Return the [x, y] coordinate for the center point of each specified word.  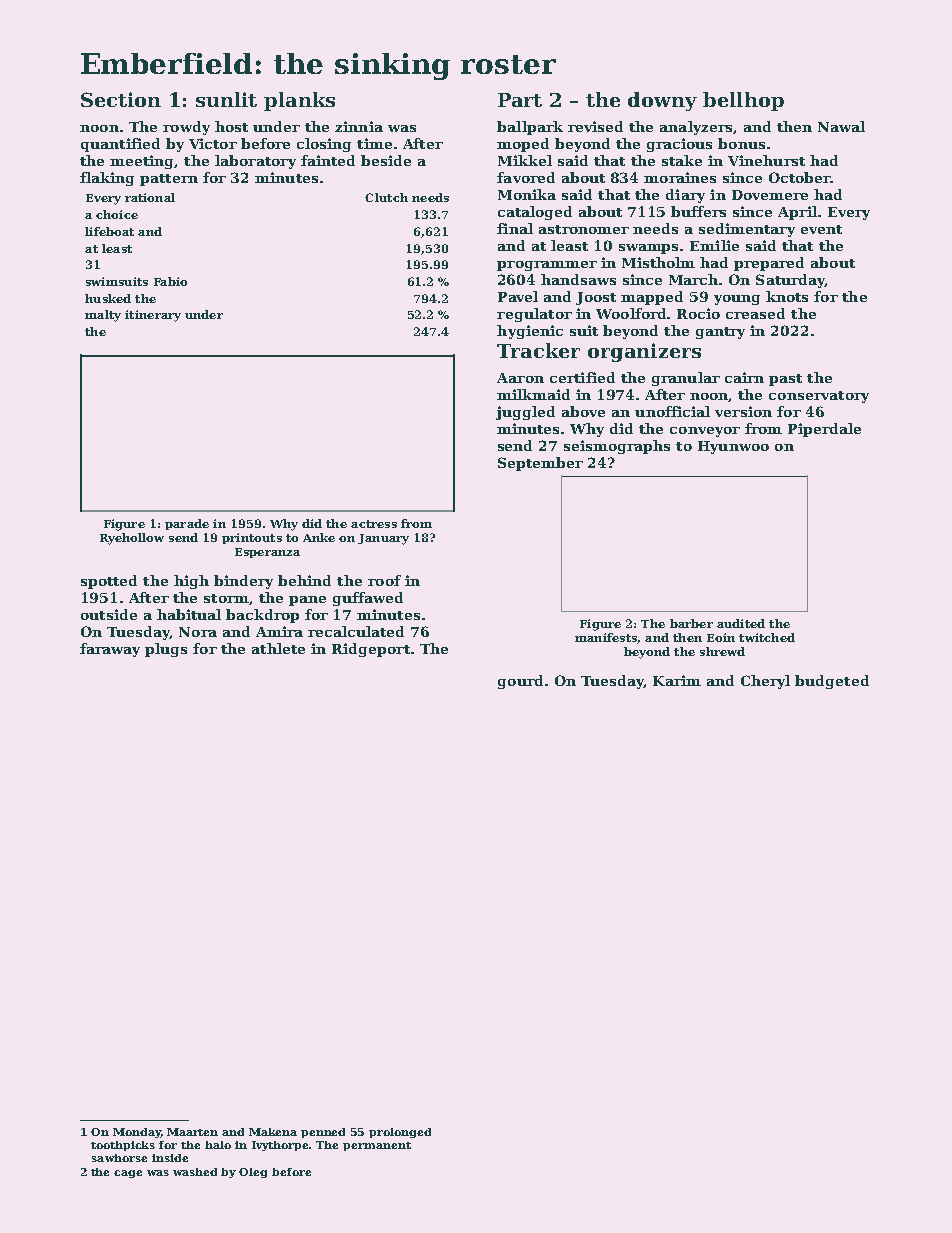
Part [520, 100]
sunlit [226, 99]
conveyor [705, 432]
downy [662, 101]
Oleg [253, 1173]
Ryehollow [132, 539]
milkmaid [533, 394]
